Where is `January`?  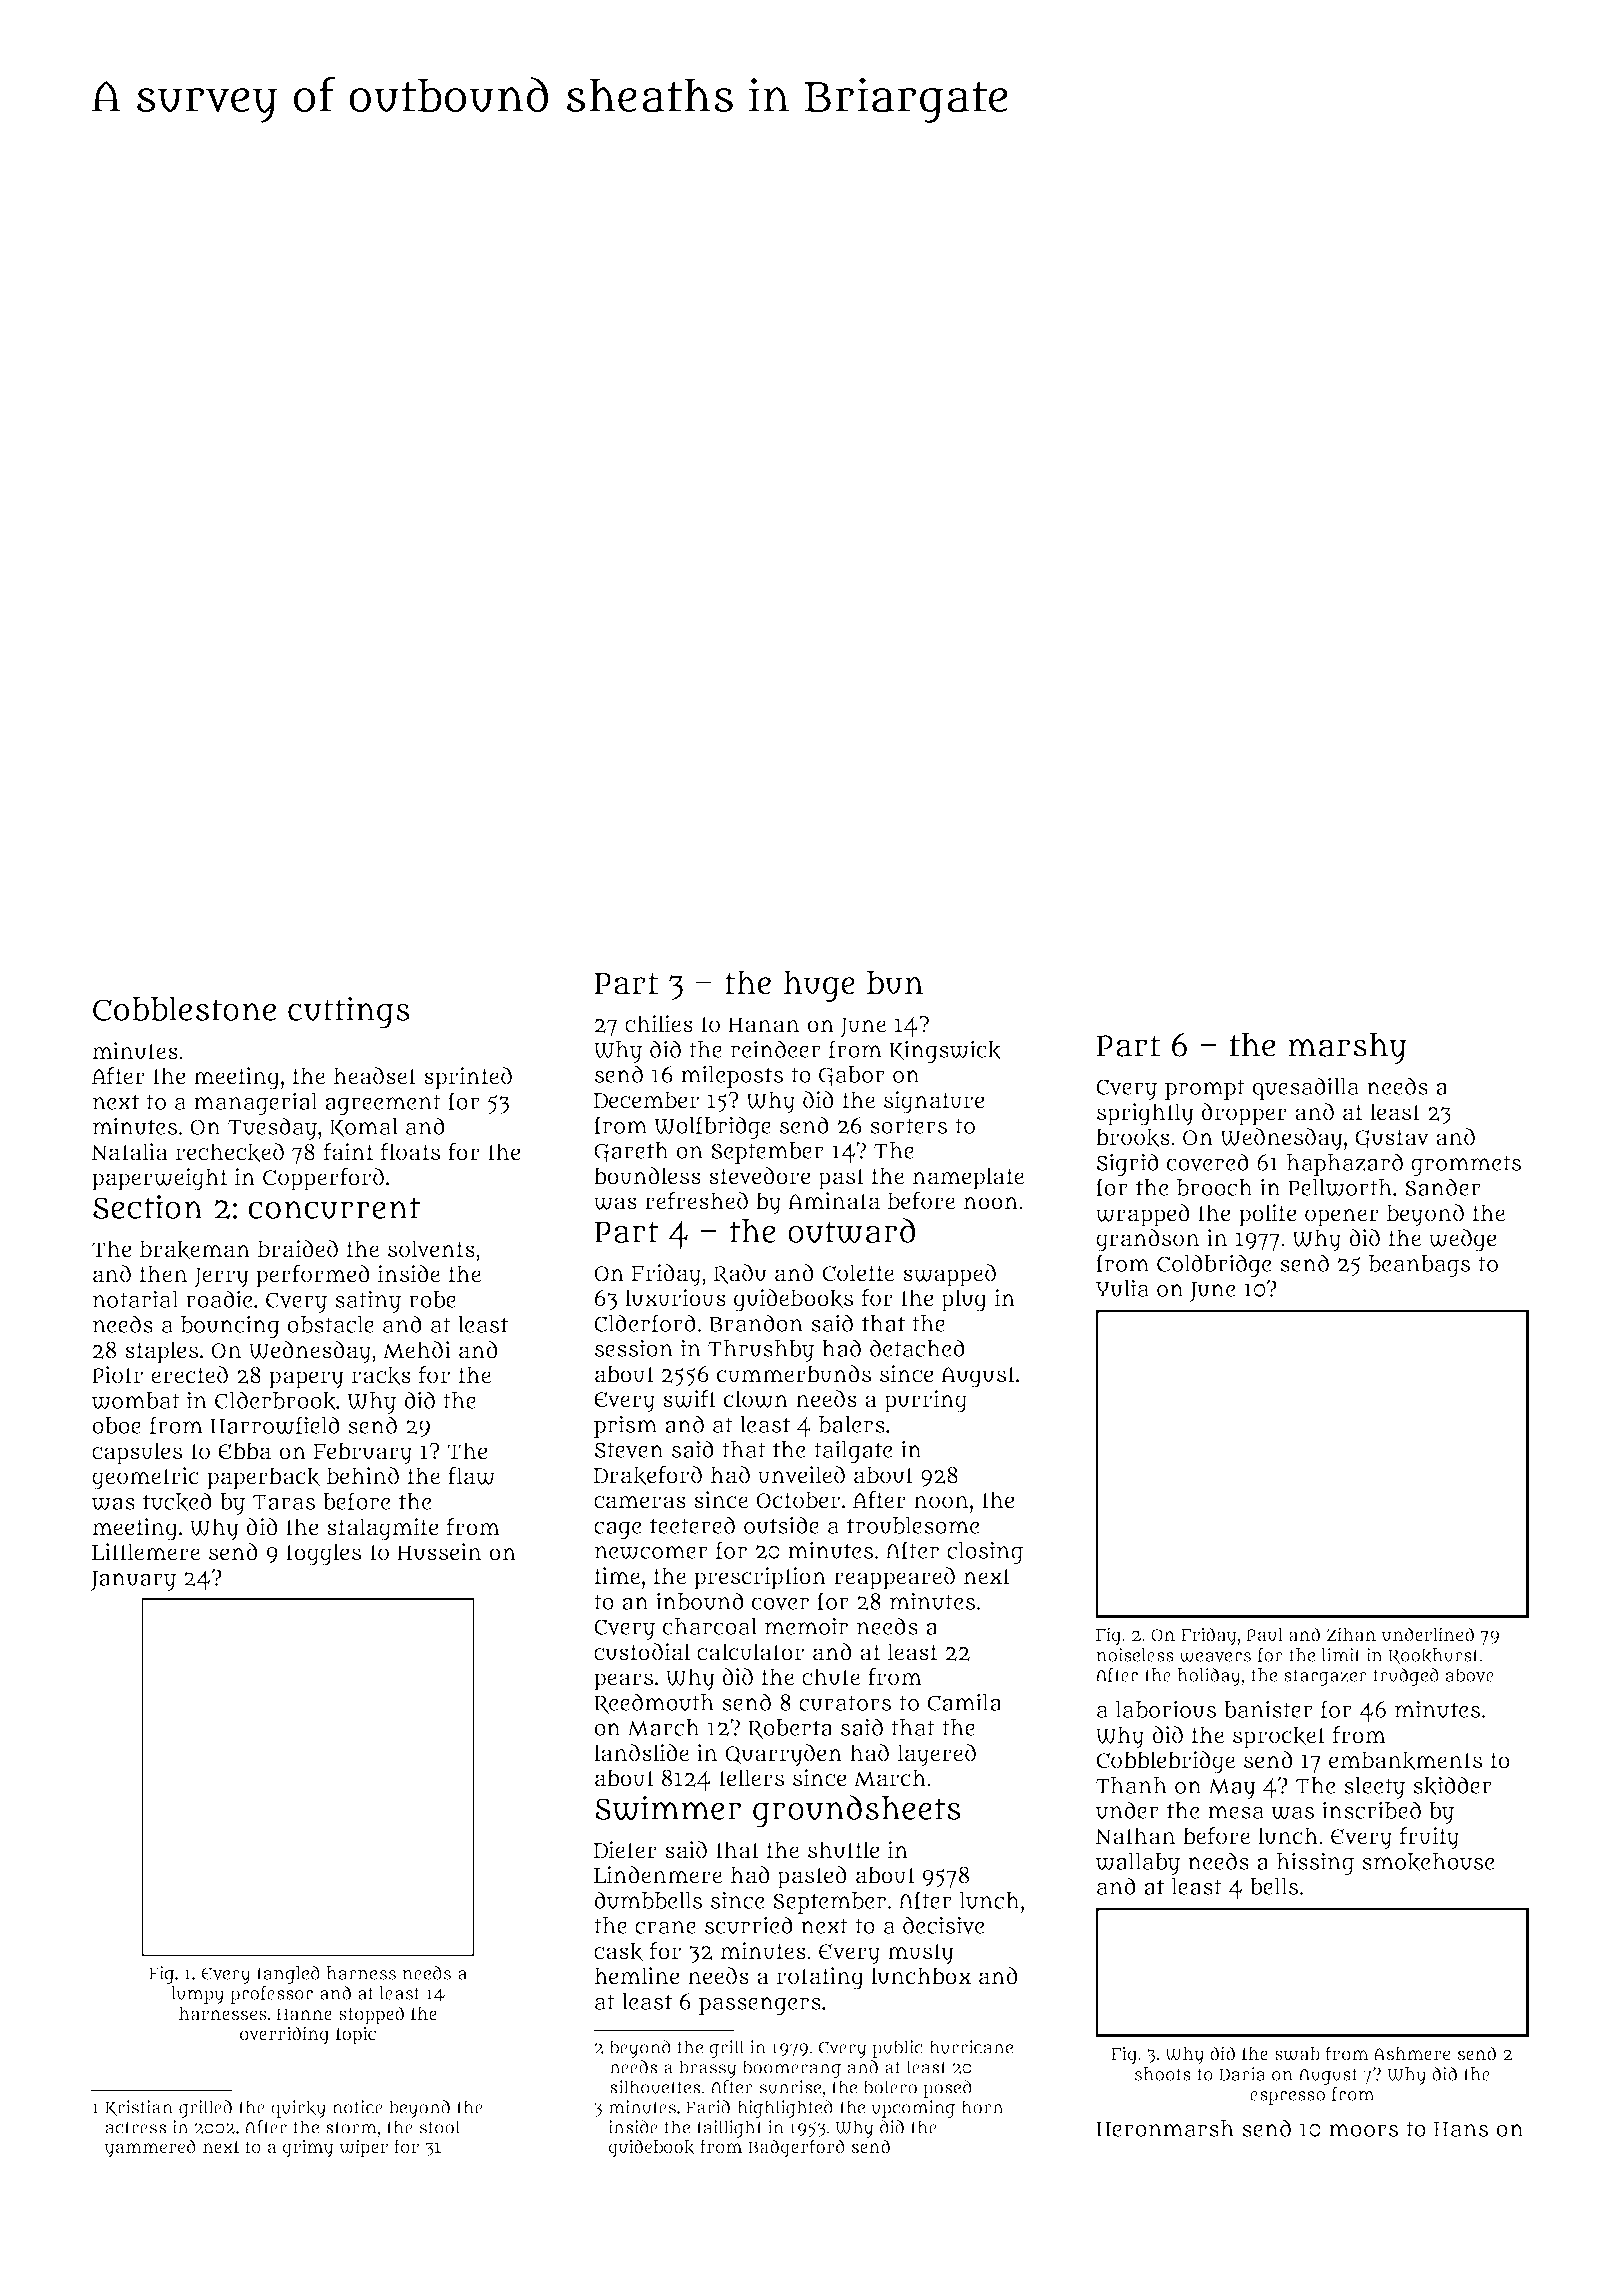
January is located at coordinates (133, 1581).
